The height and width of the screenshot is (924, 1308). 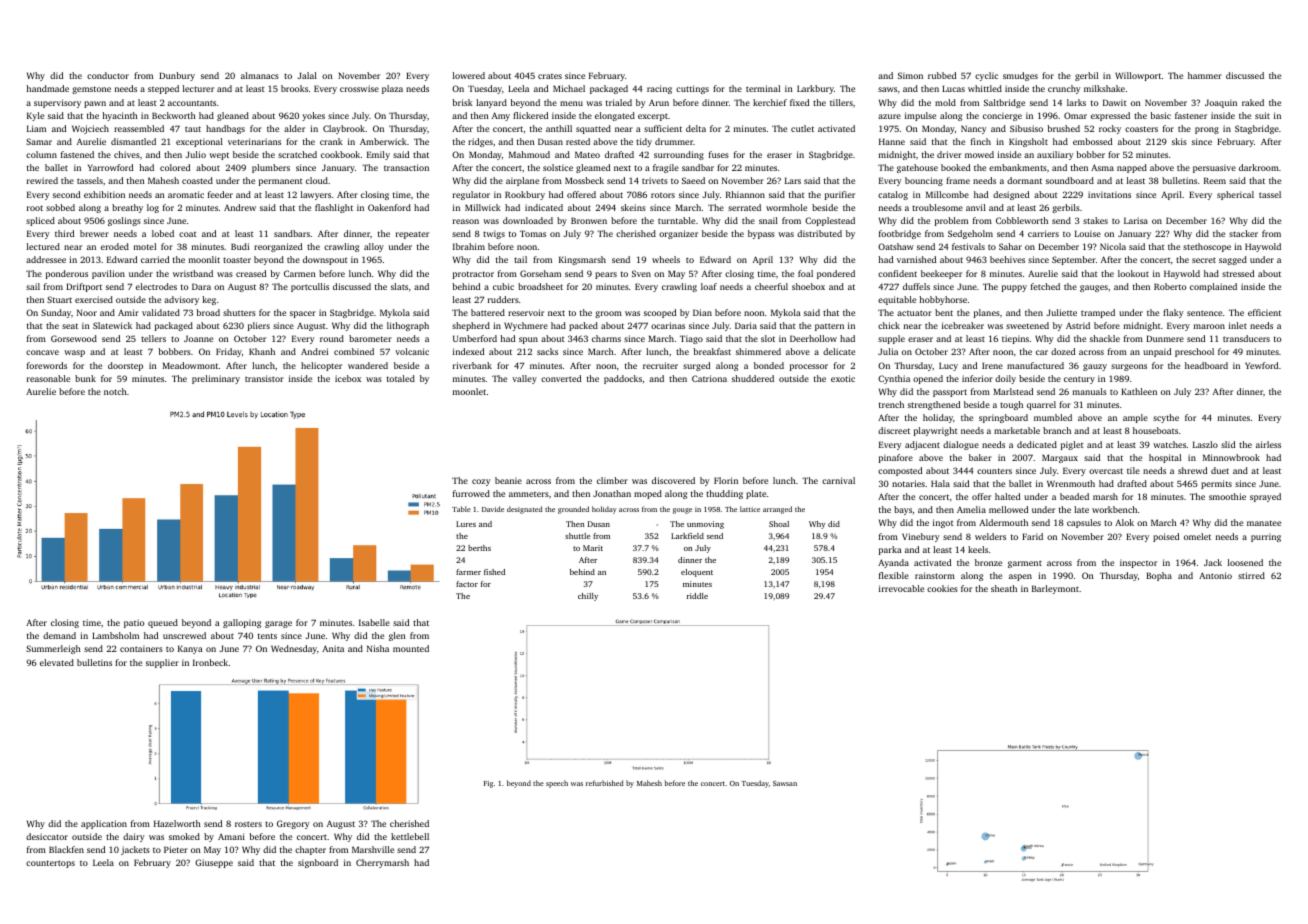 What do you see at coordinates (192, 103) in the screenshot?
I see `accountants` at bounding box center [192, 103].
